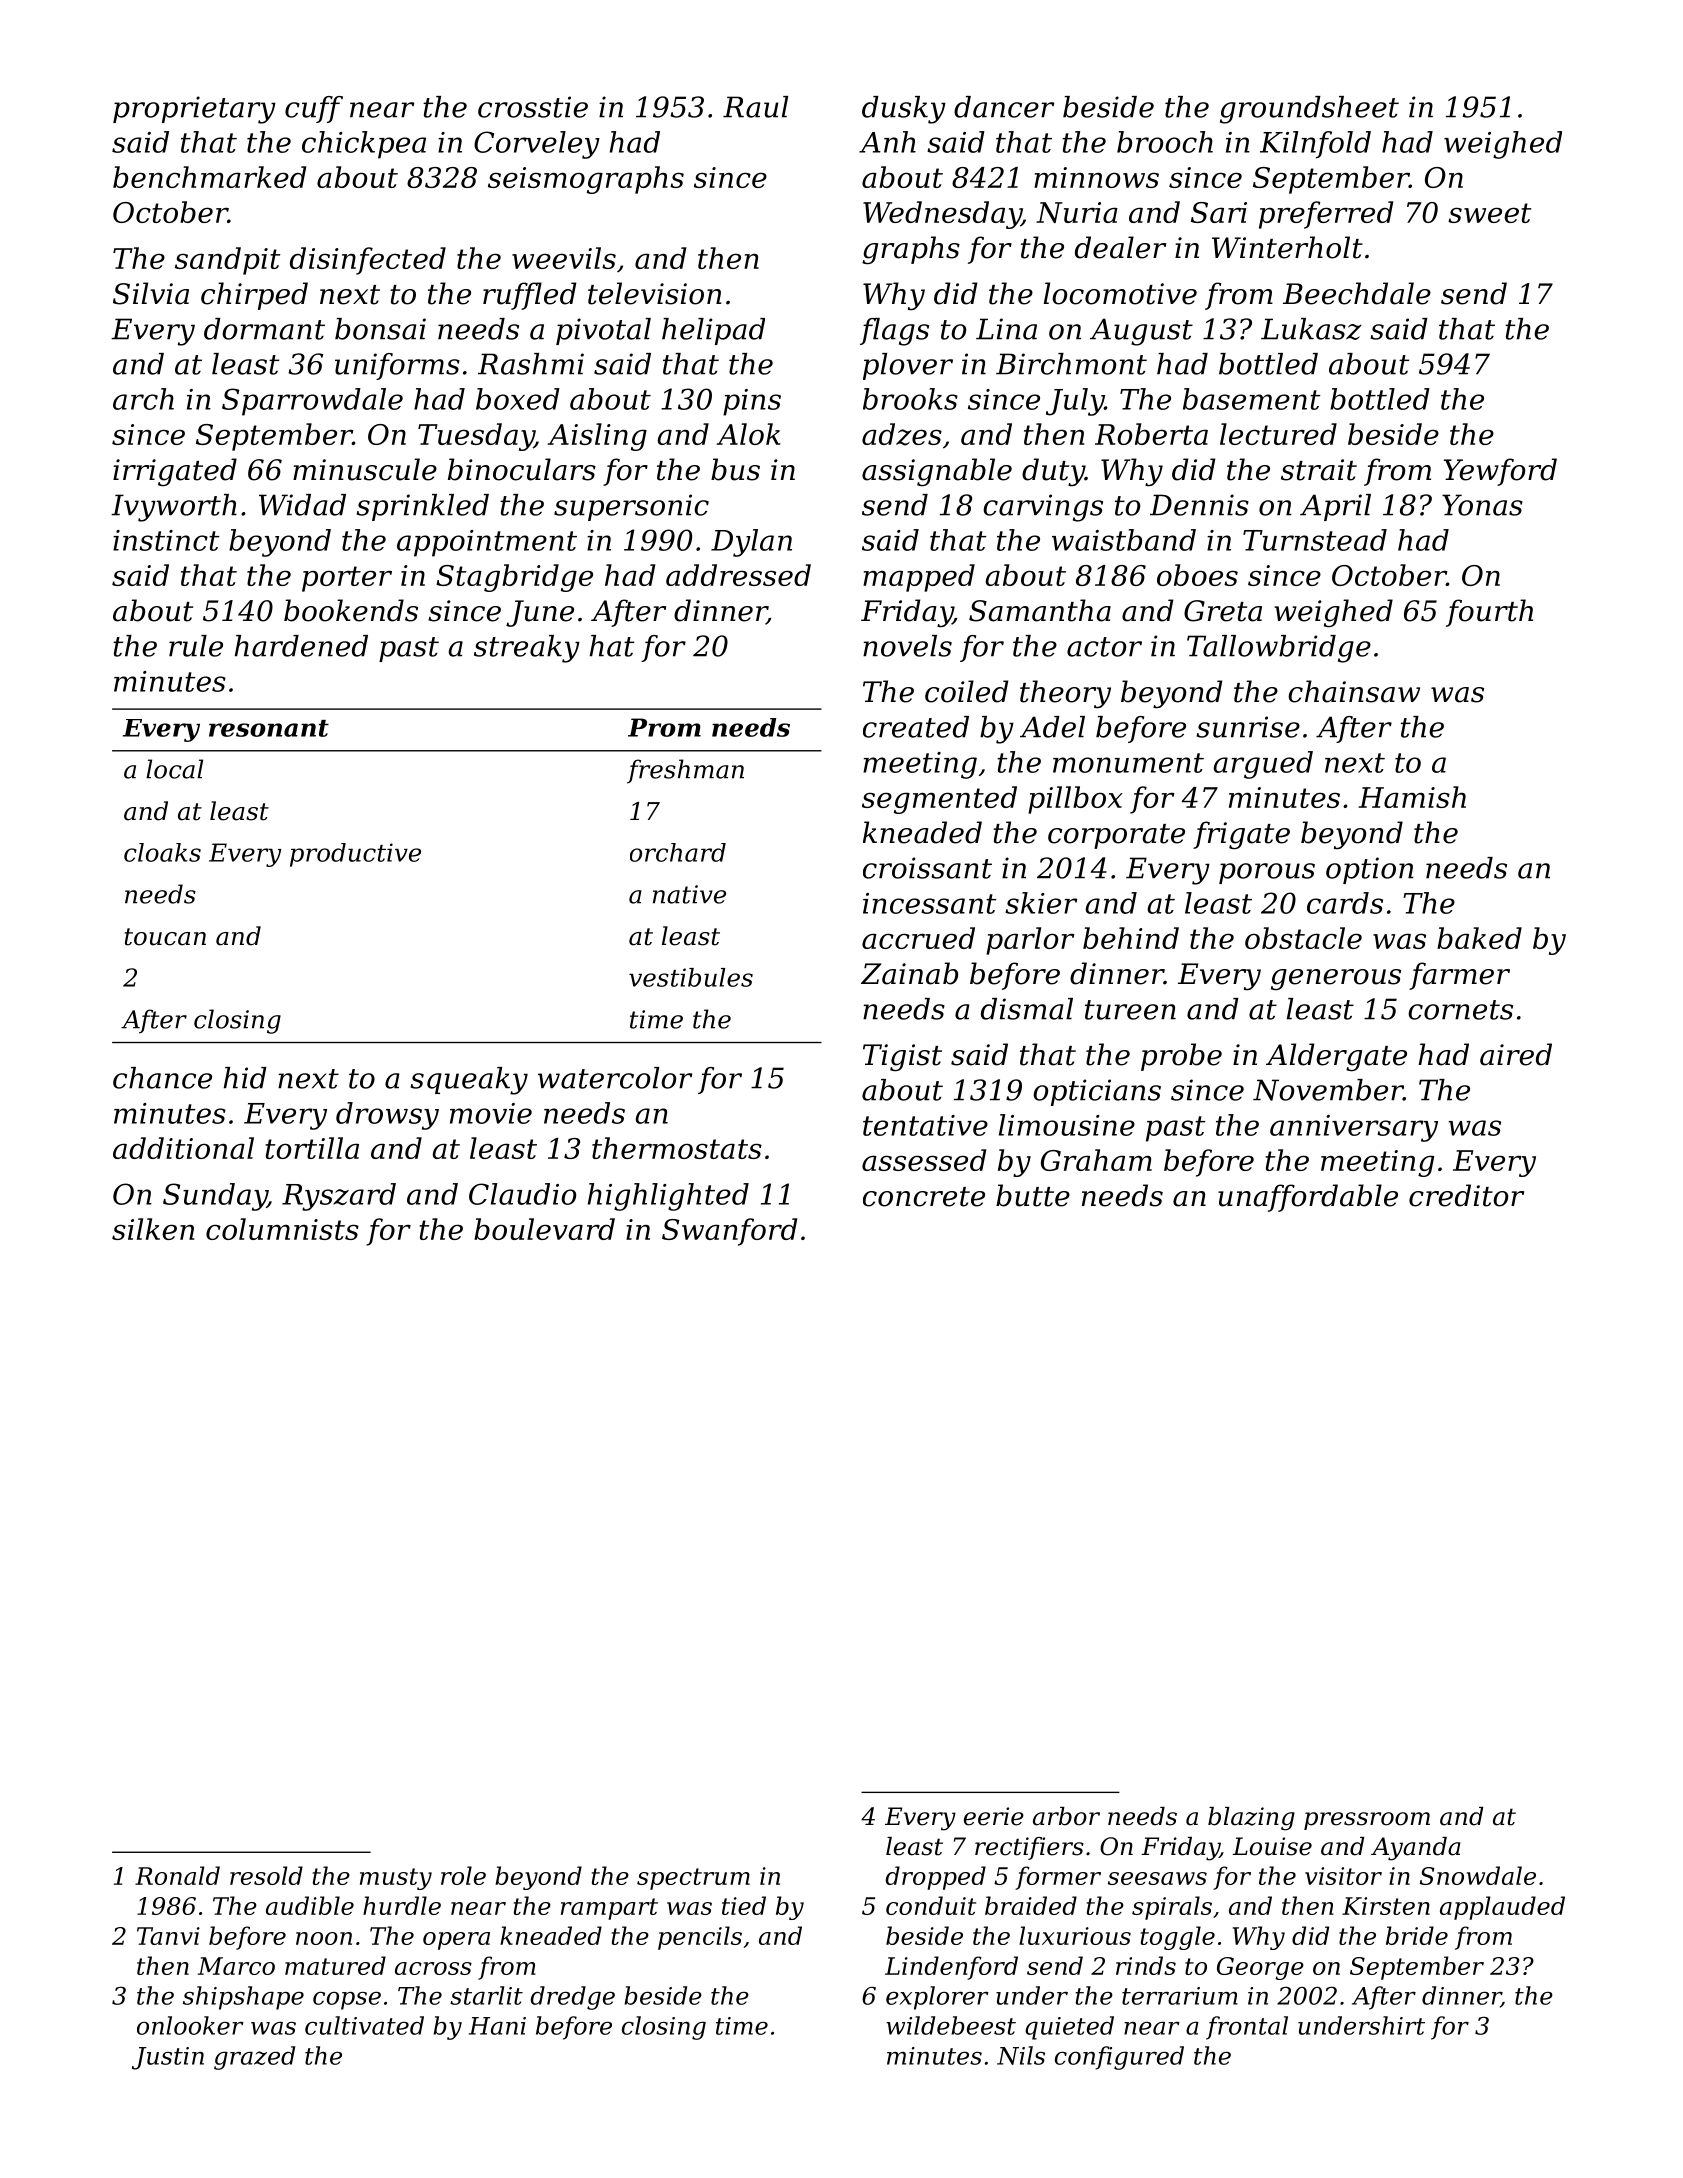 The height and width of the screenshot is (2178, 1683). I want to click on Swanford, so click(729, 1232).
